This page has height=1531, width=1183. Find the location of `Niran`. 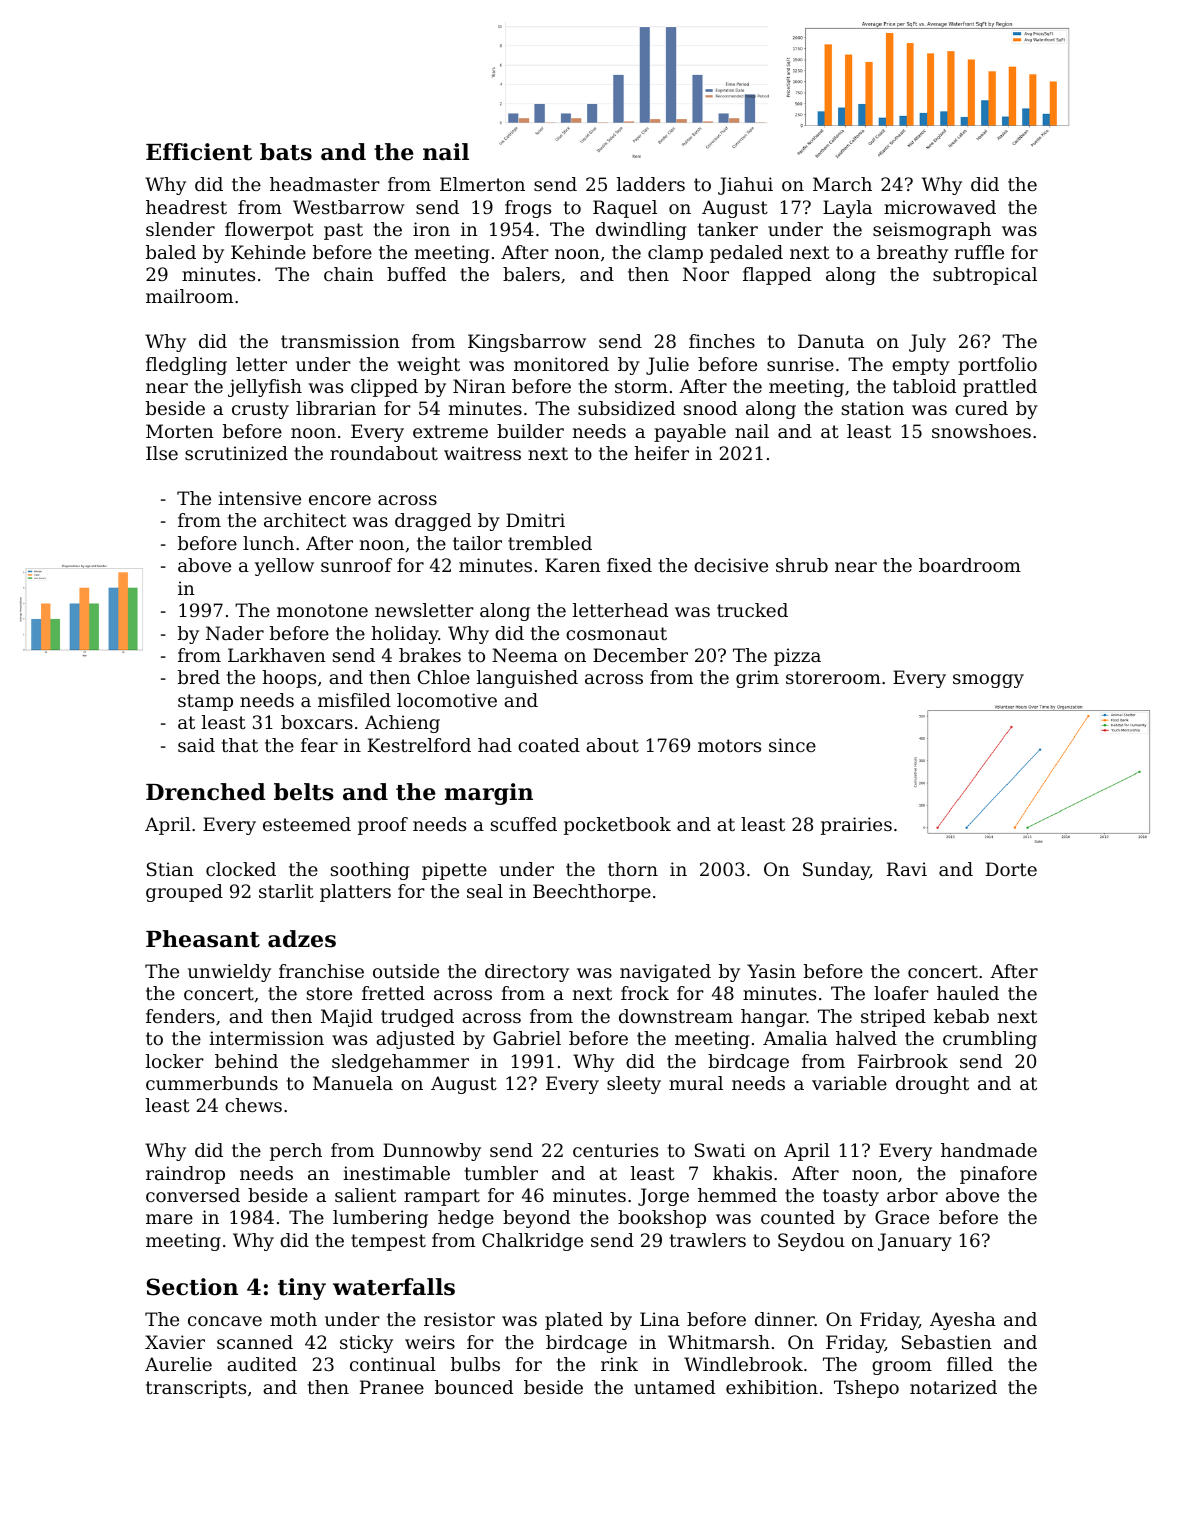

Niran is located at coordinates (479, 386).
